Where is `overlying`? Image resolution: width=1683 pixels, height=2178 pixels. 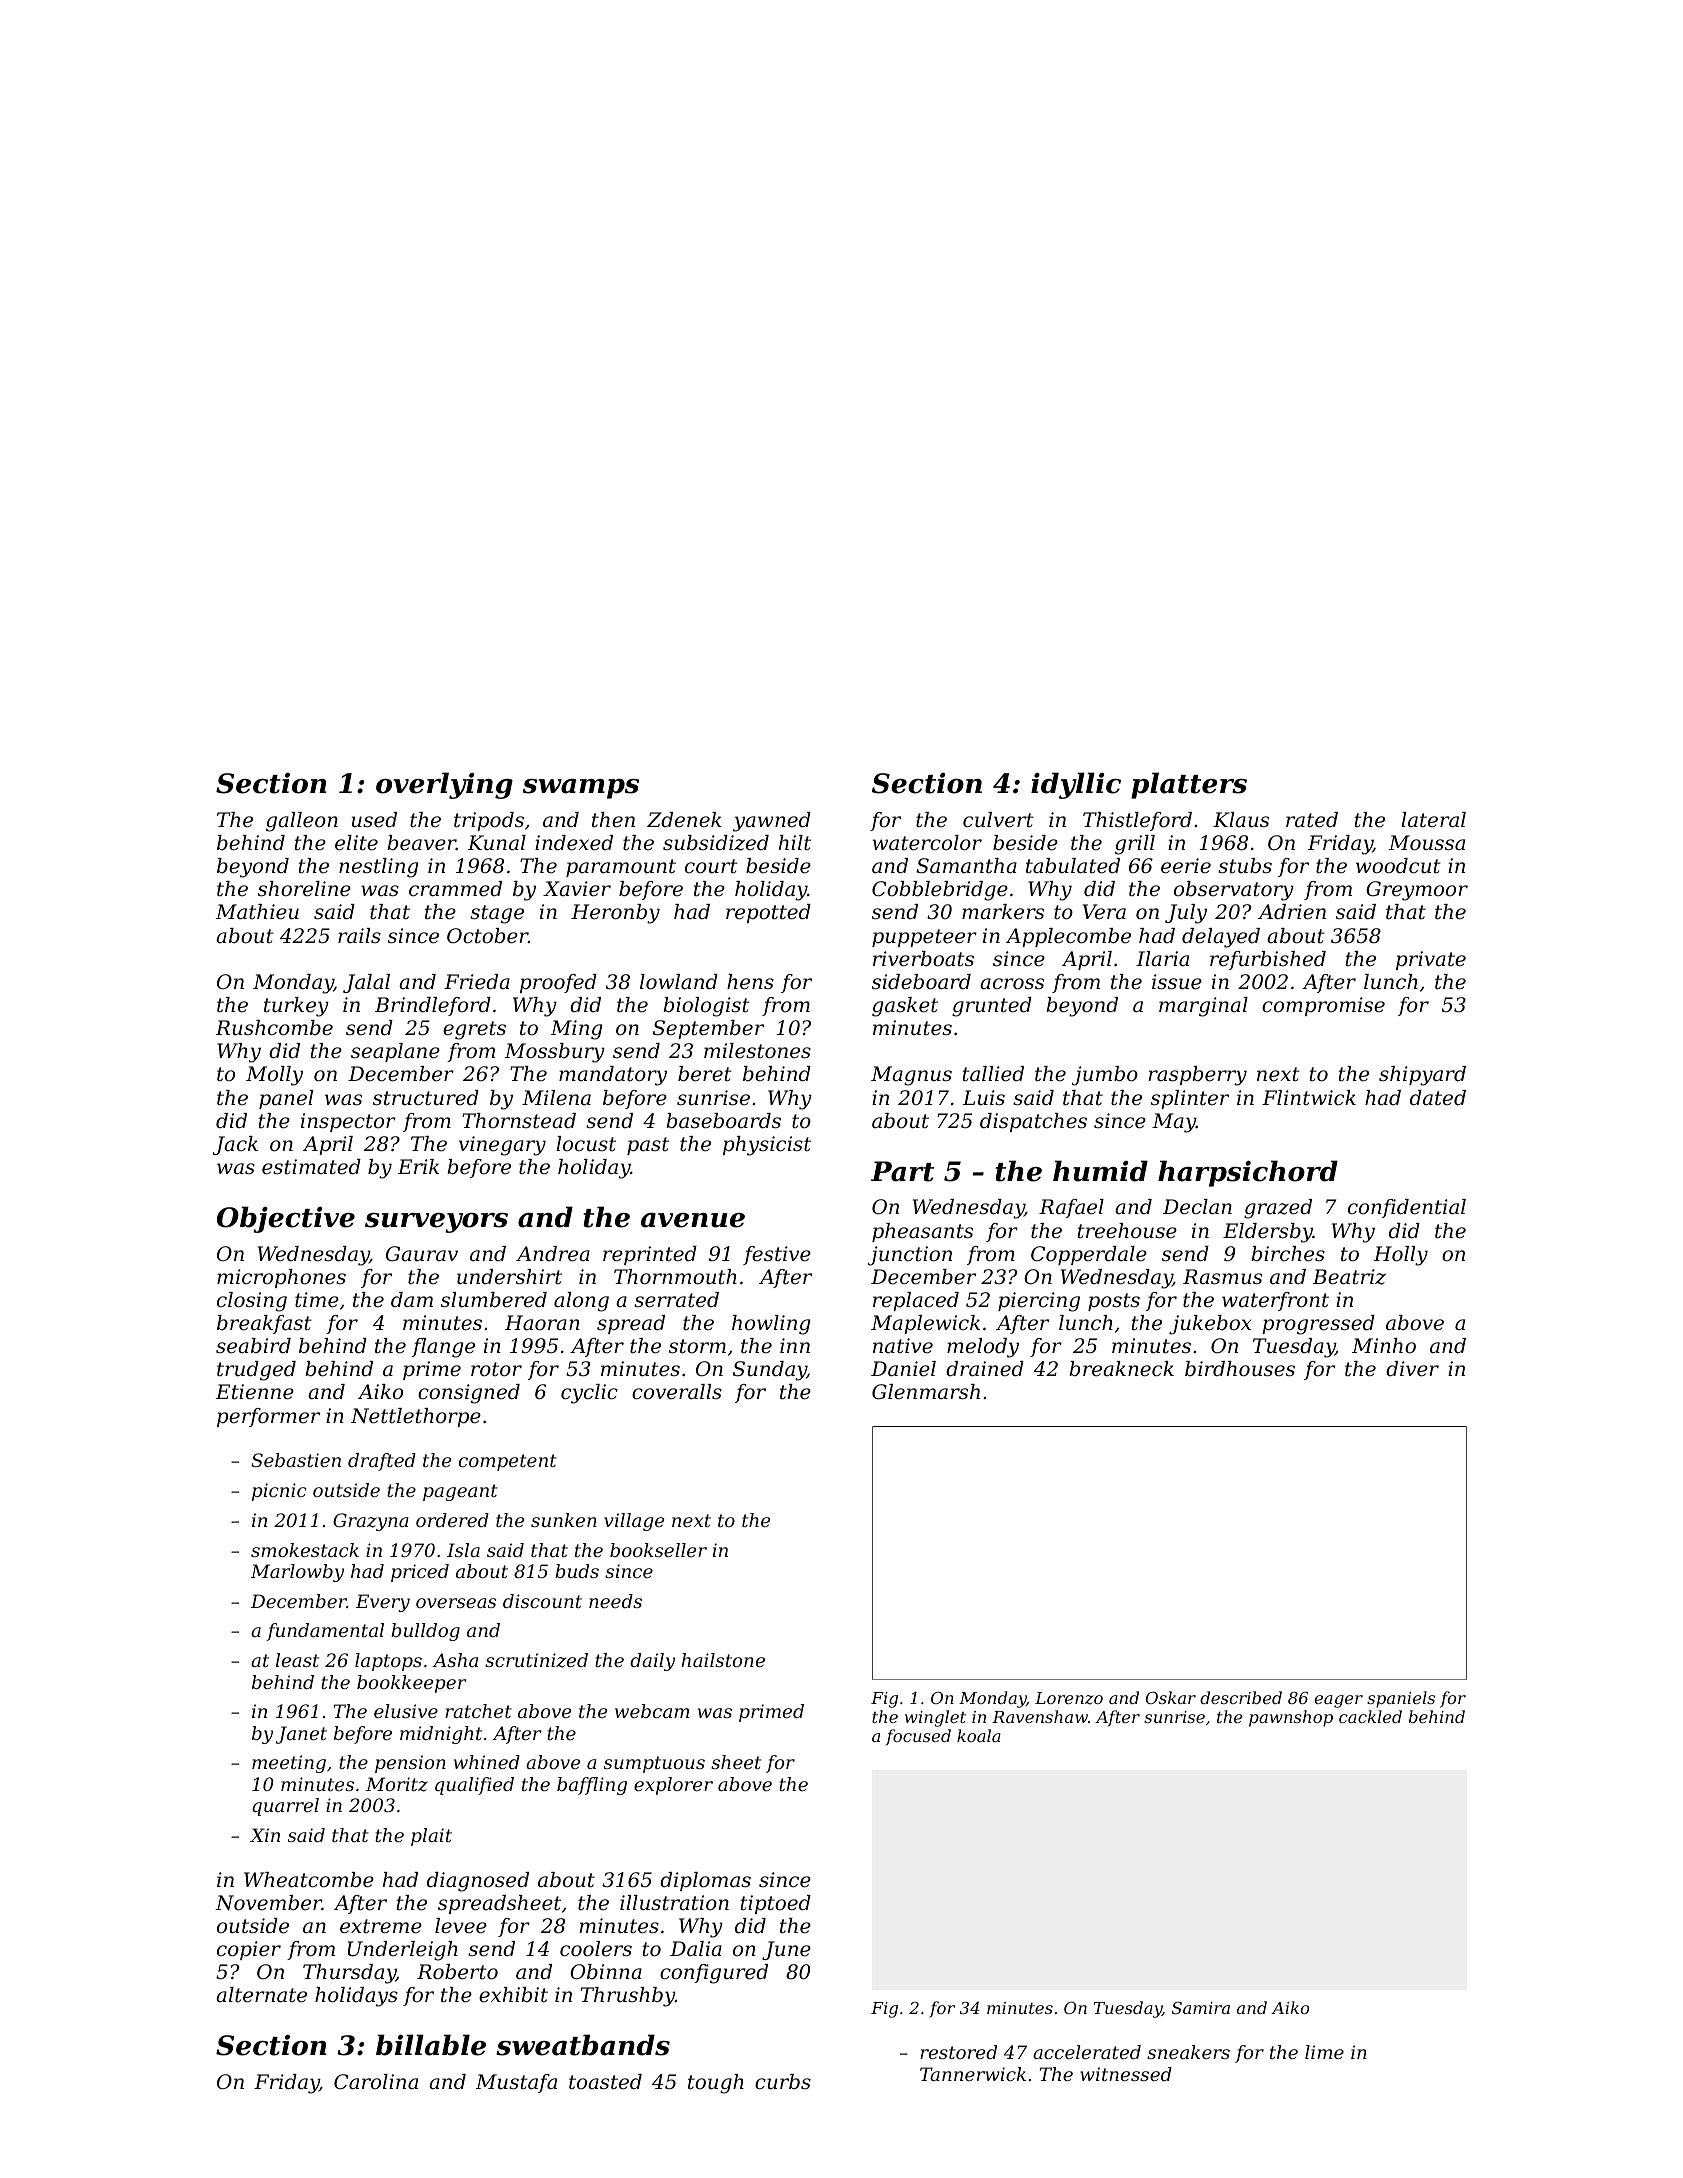 overlying is located at coordinates (444, 785).
